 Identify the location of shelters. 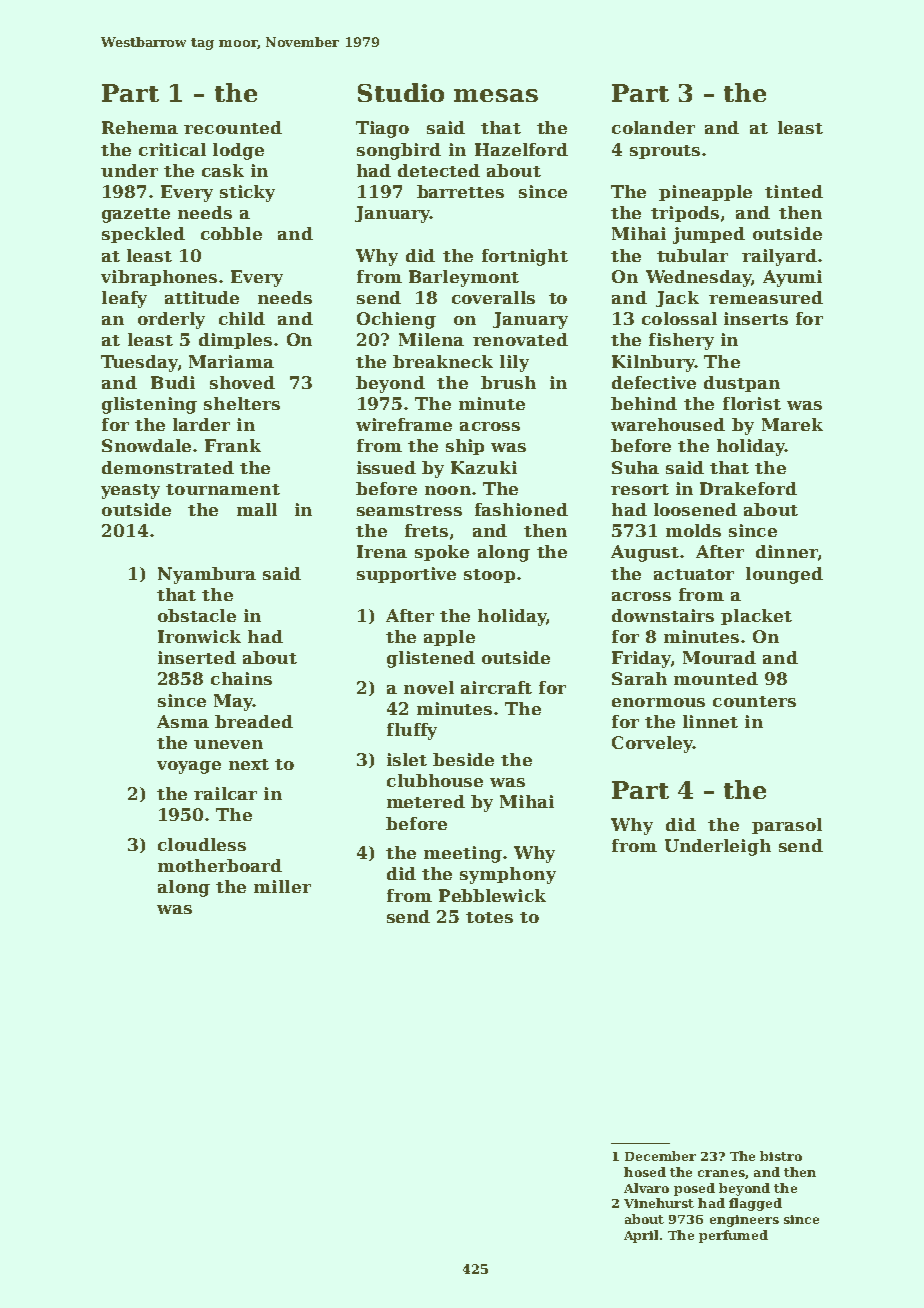
(242, 403).
